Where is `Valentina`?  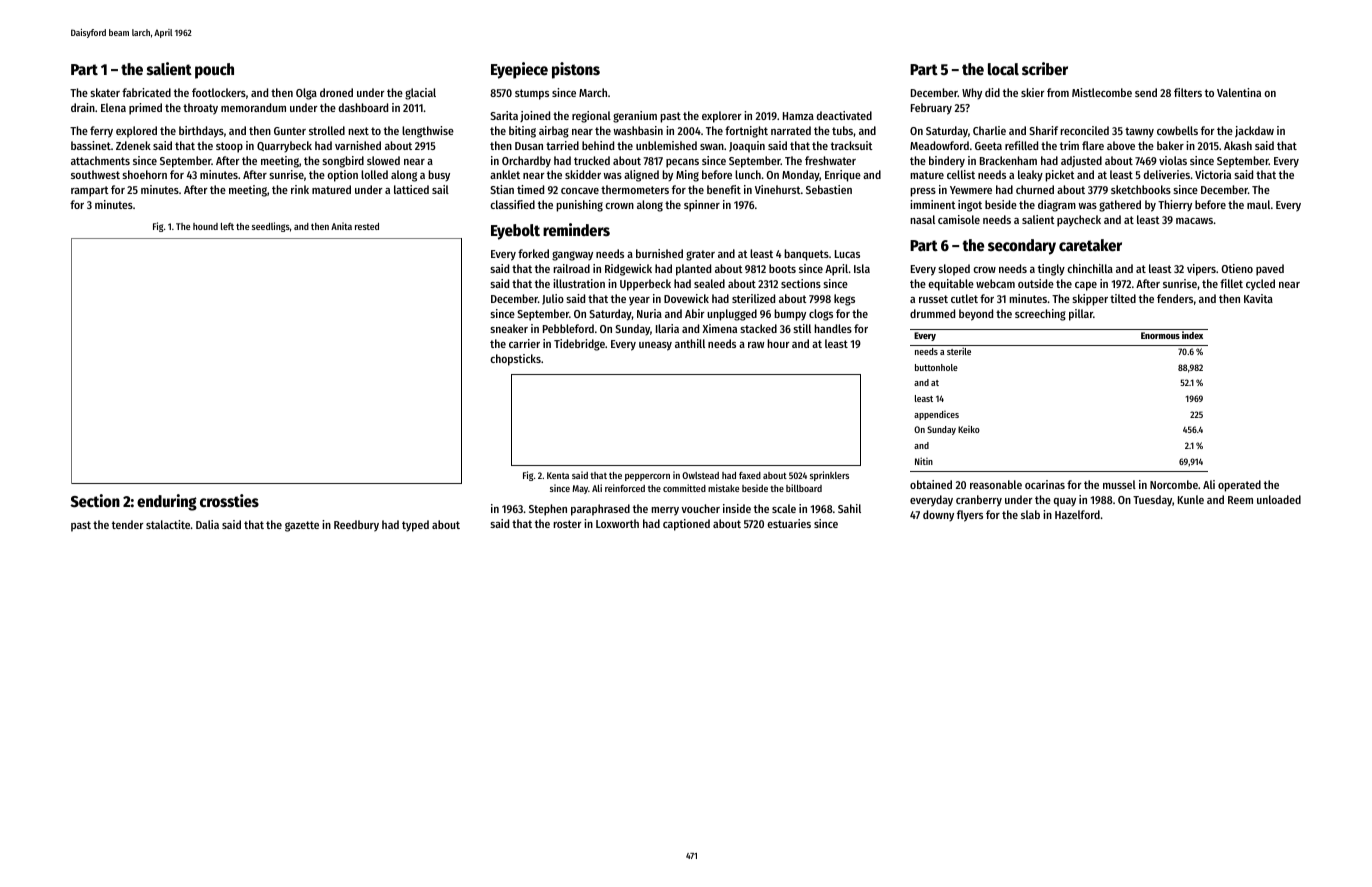 Valentina is located at coordinates (1239, 92).
